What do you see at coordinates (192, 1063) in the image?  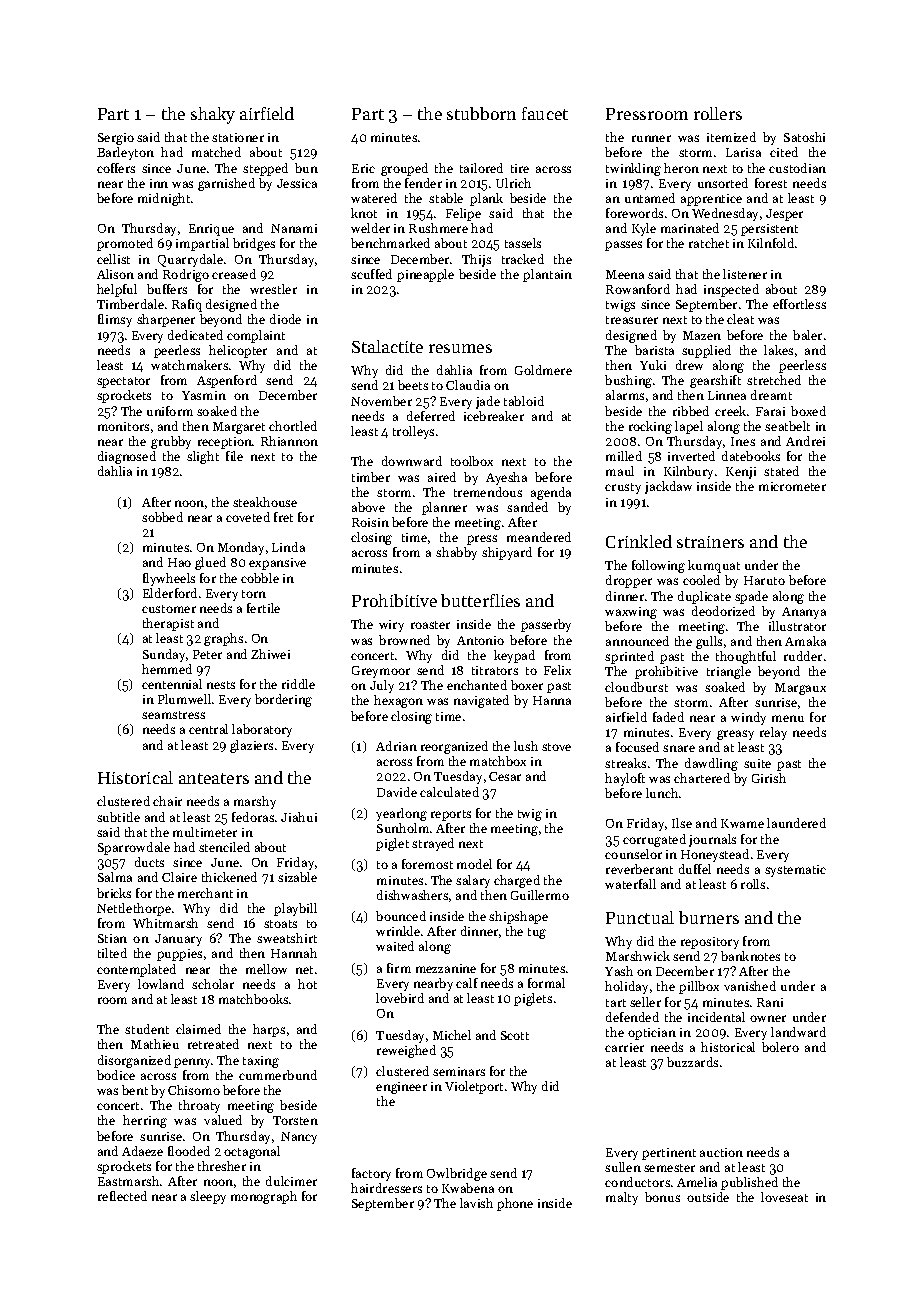 I see `penny` at bounding box center [192, 1063].
